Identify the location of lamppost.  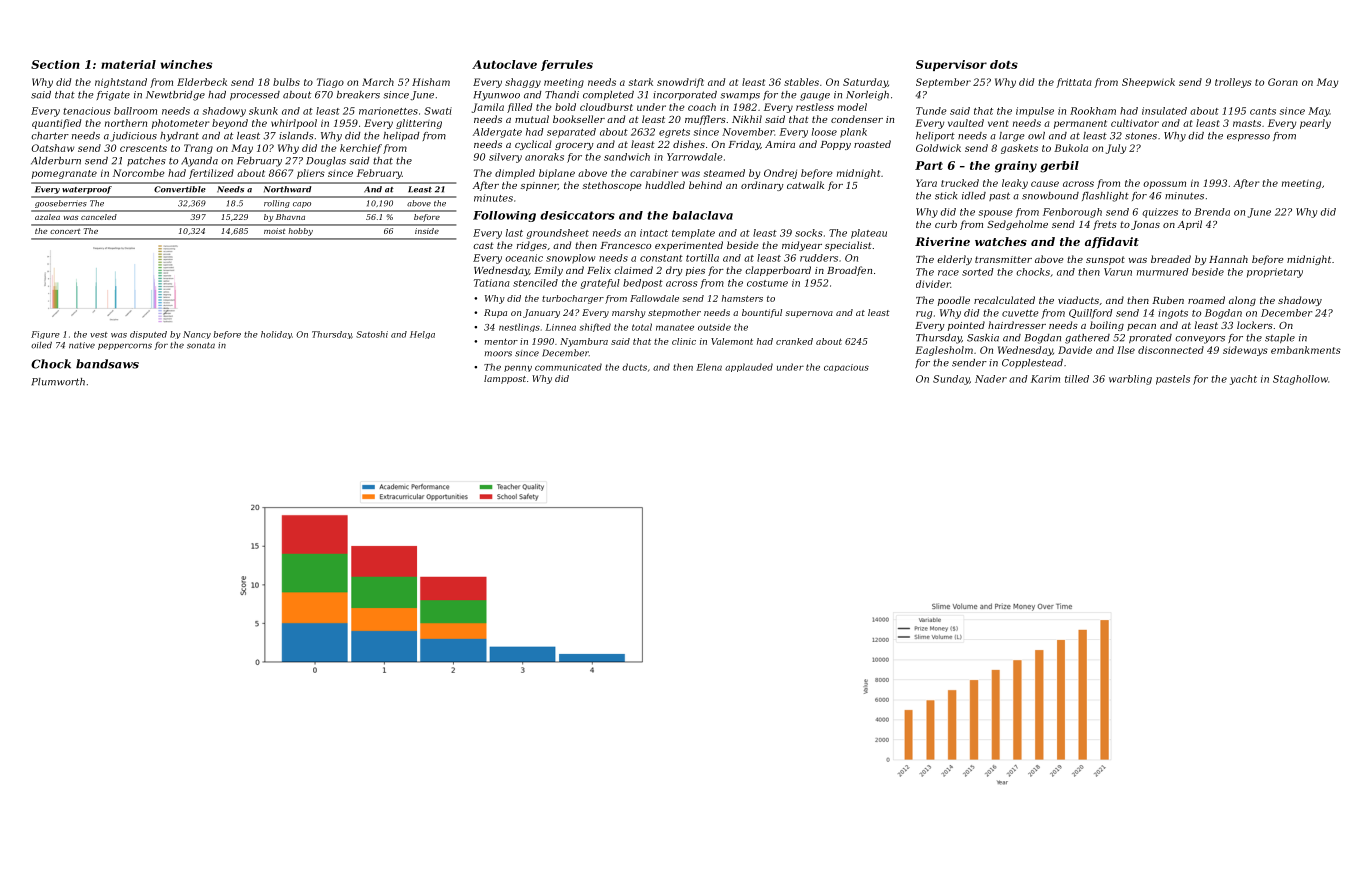
(505, 379).
